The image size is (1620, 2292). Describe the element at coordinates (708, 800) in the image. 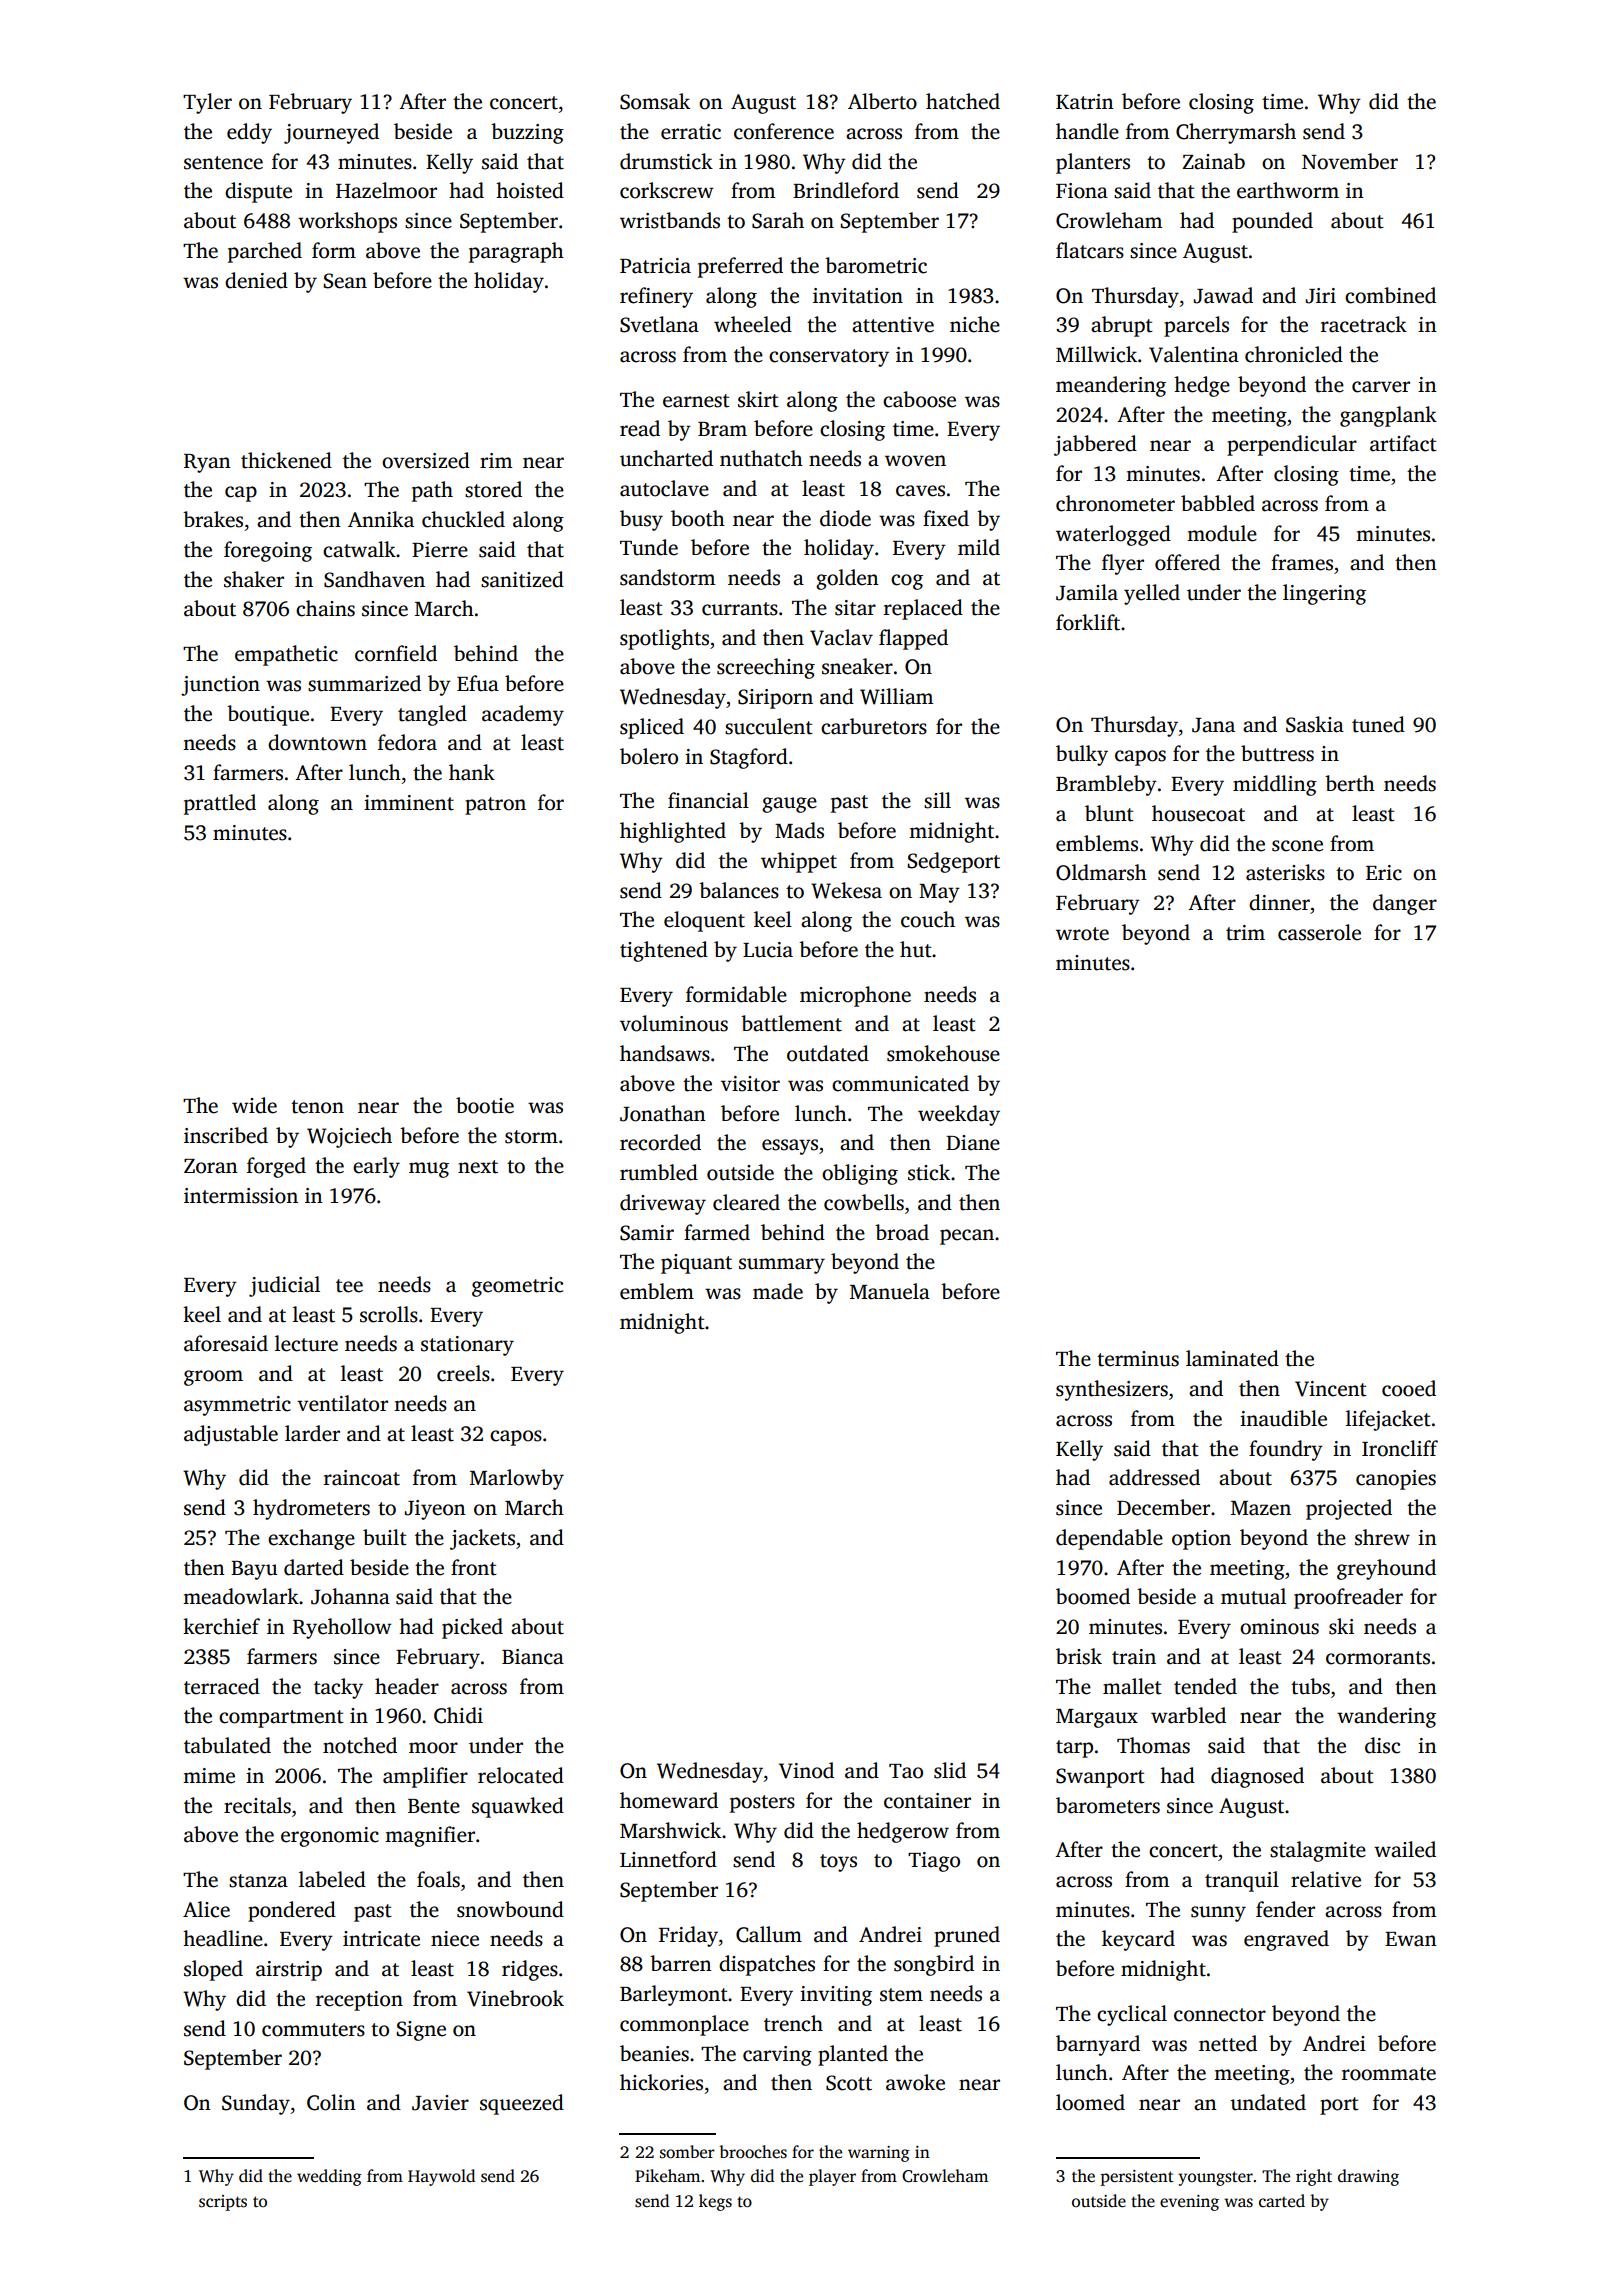

I see `financial` at that location.
